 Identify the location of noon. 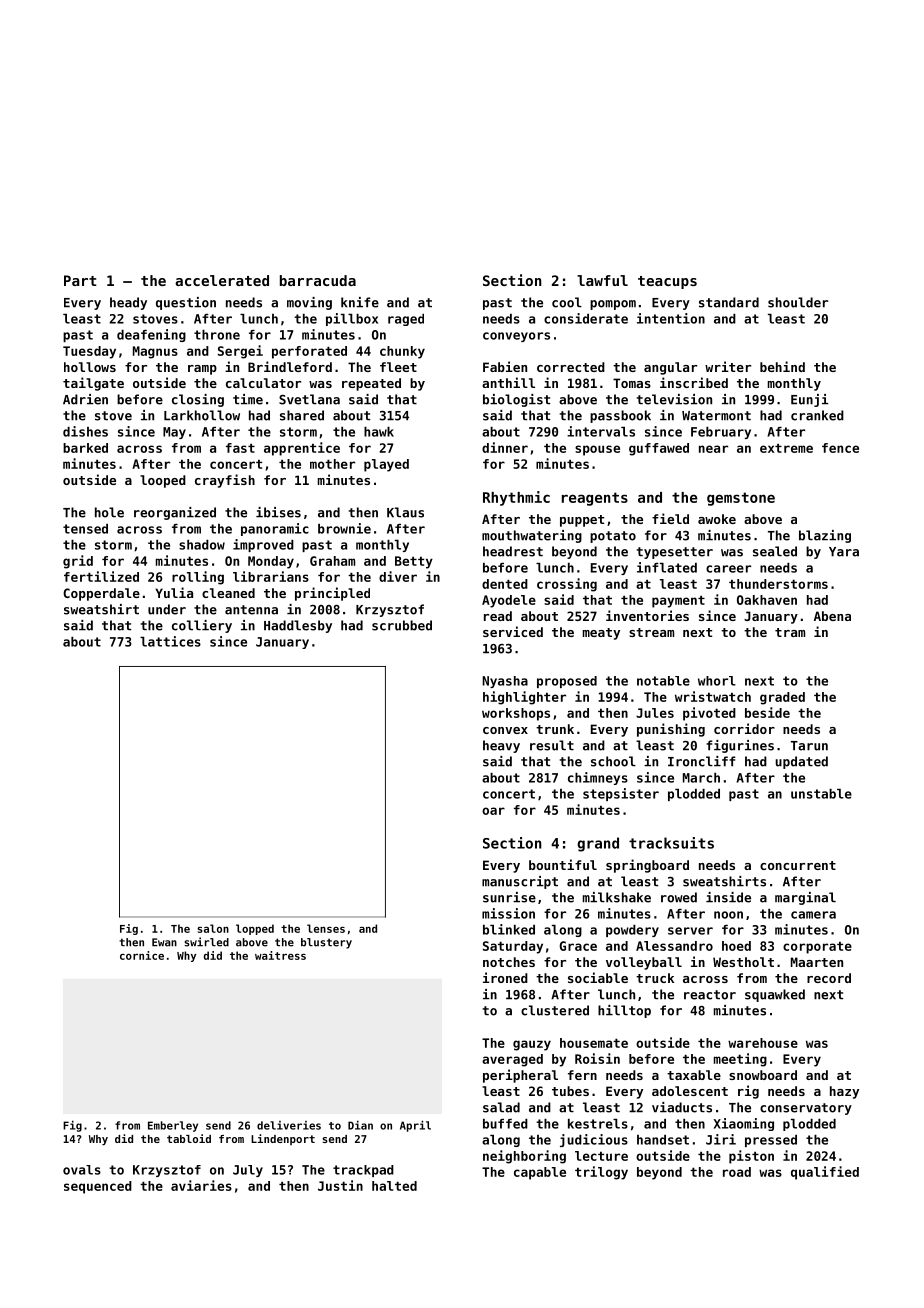
(728, 915).
